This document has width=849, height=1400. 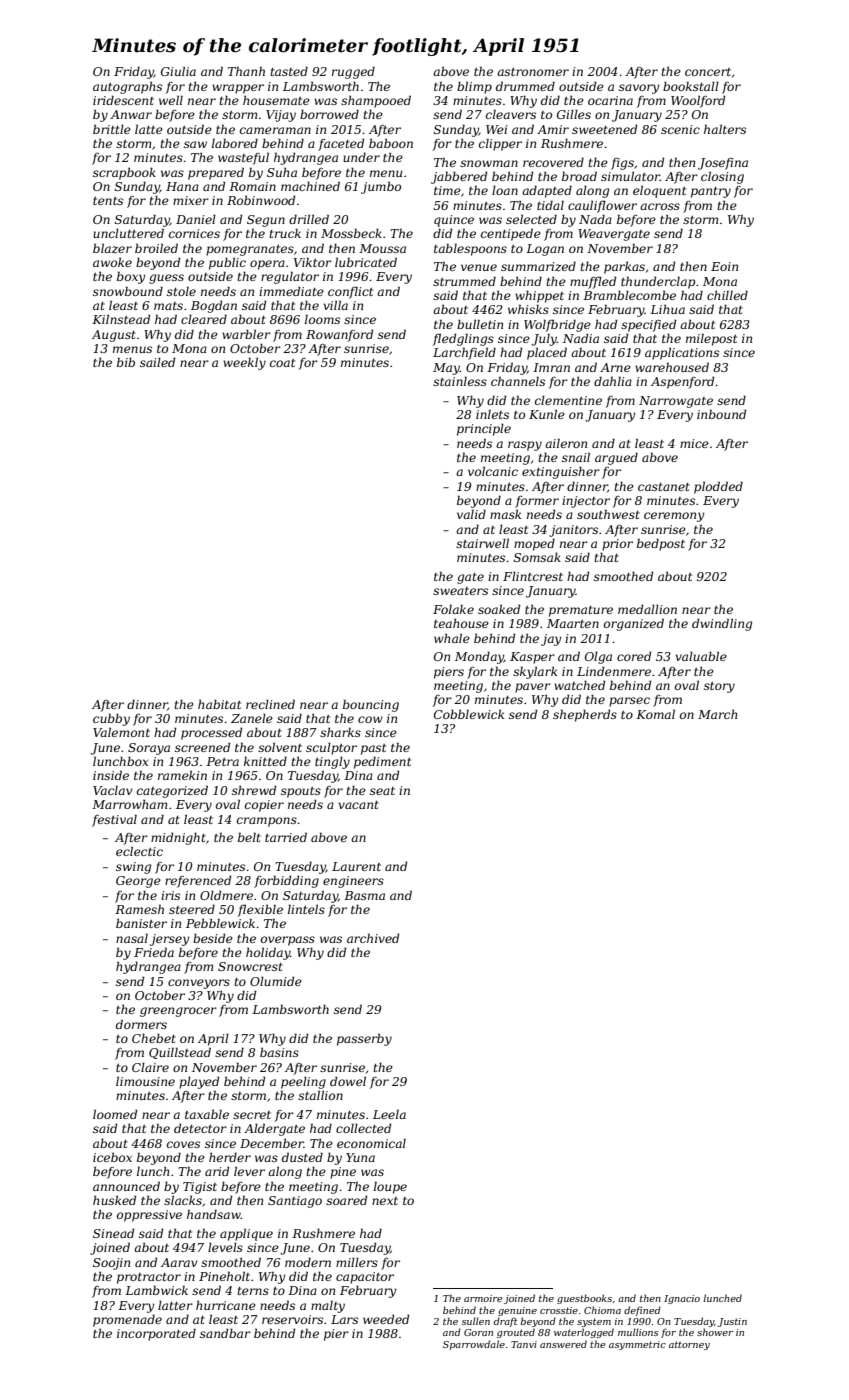 What do you see at coordinates (717, 714) in the document?
I see `March` at bounding box center [717, 714].
